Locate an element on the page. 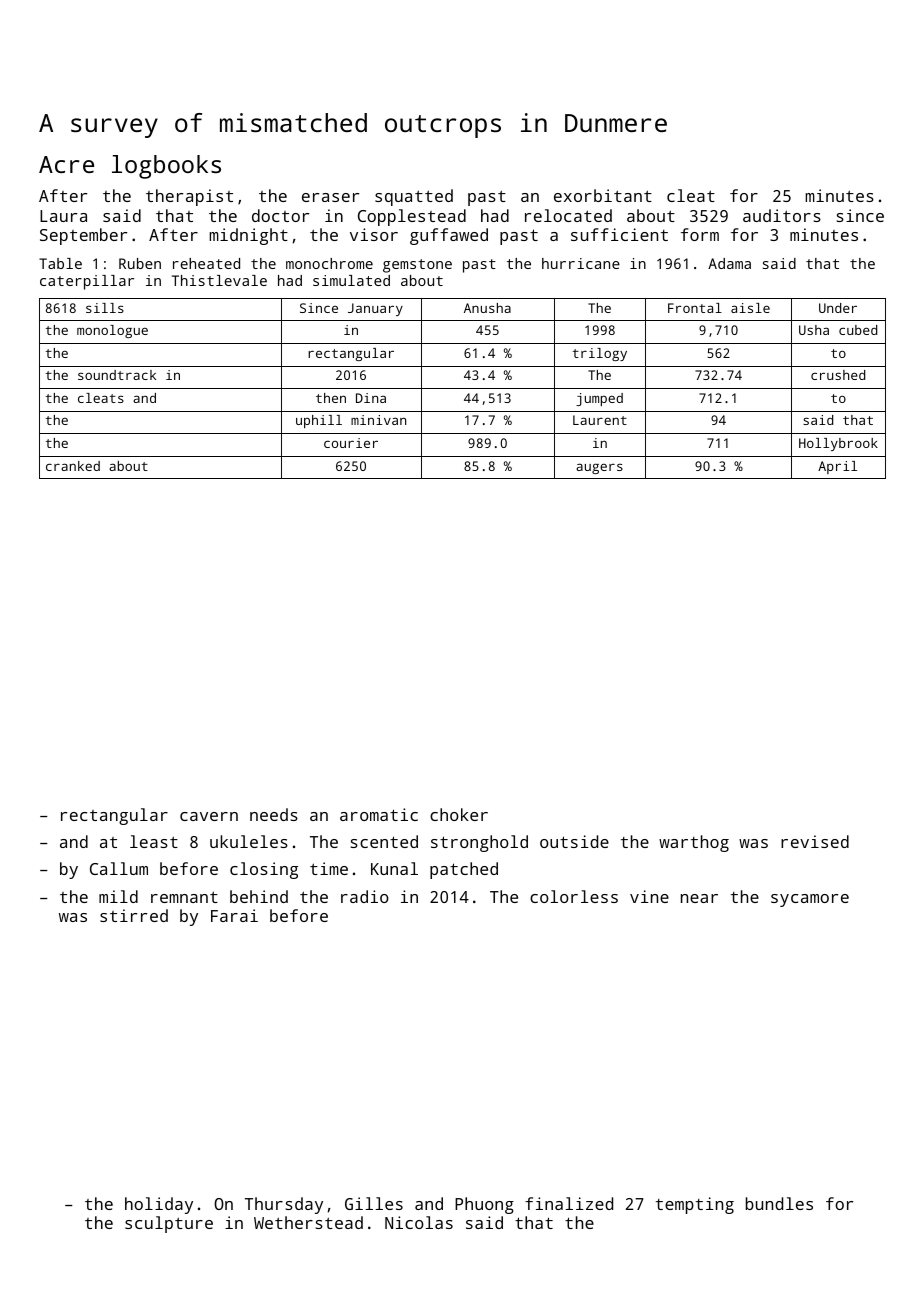 The width and height of the page is (924, 1308). augers is located at coordinates (599, 468).
